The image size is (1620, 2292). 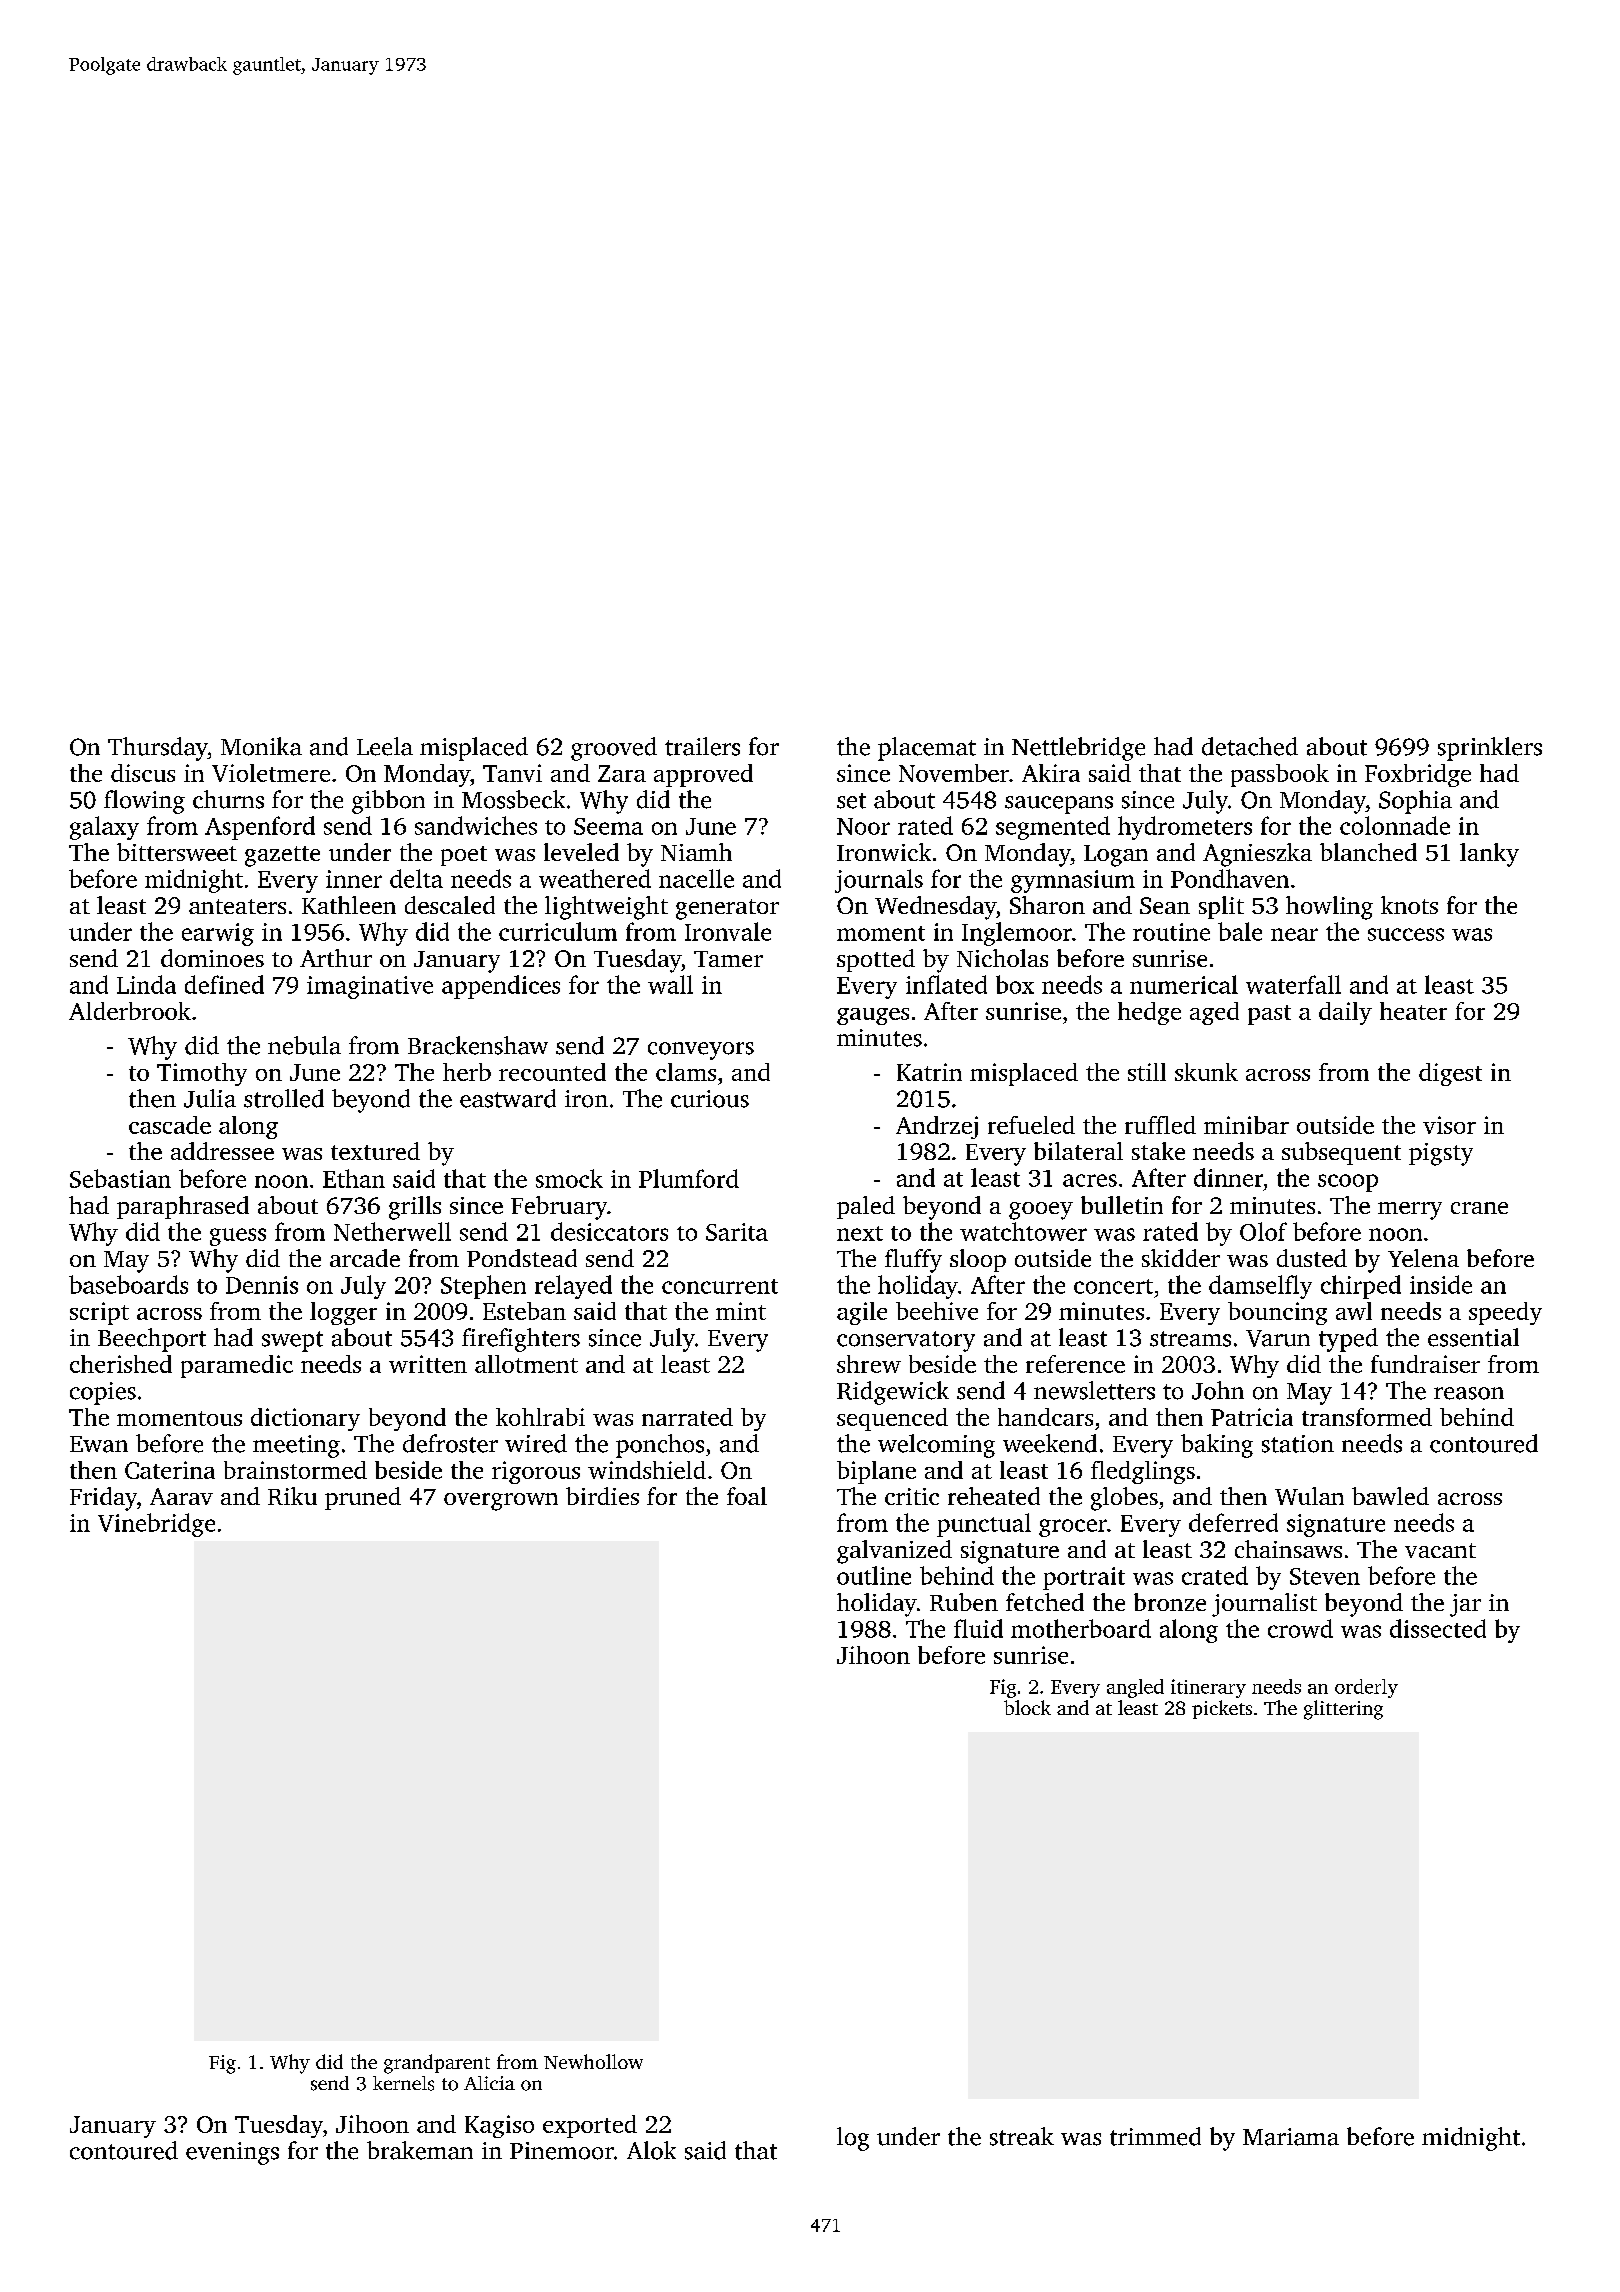 What do you see at coordinates (1469, 1393) in the document?
I see `reason` at bounding box center [1469, 1393].
